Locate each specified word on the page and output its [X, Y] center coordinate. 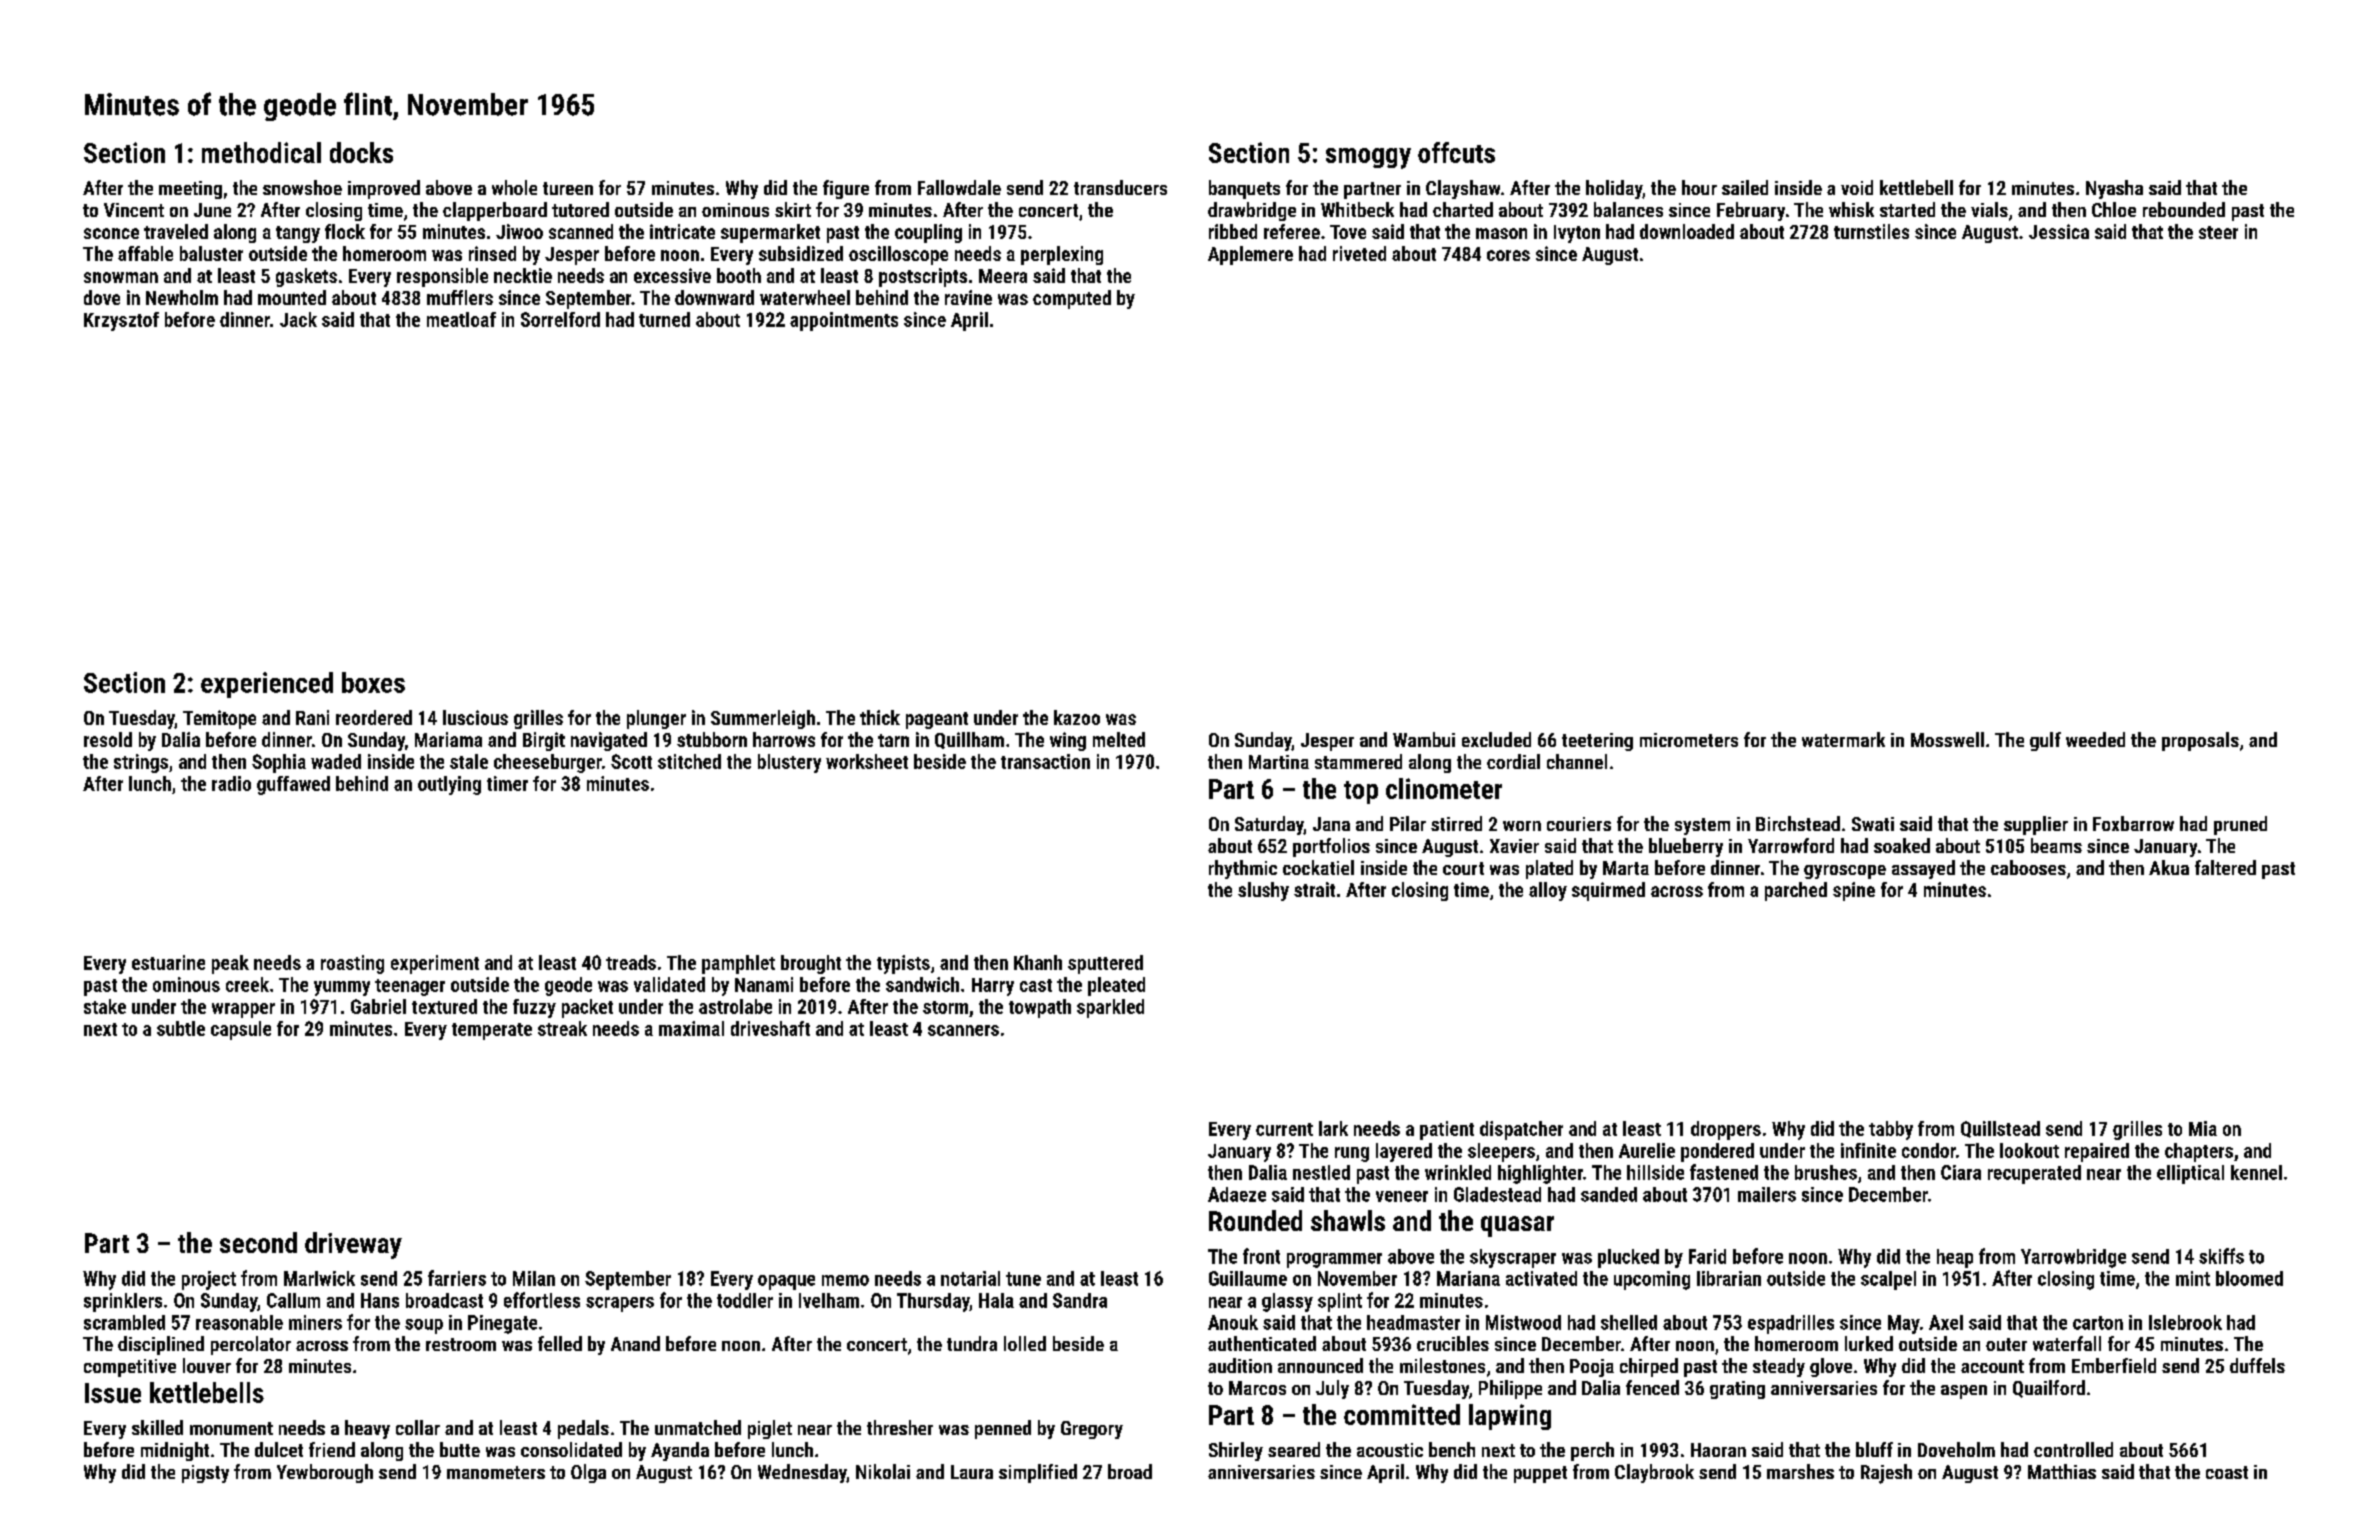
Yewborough [325, 1473]
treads [631, 962]
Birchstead [1798, 823]
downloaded [1687, 231]
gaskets [306, 277]
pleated [1116, 986]
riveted [1359, 253]
